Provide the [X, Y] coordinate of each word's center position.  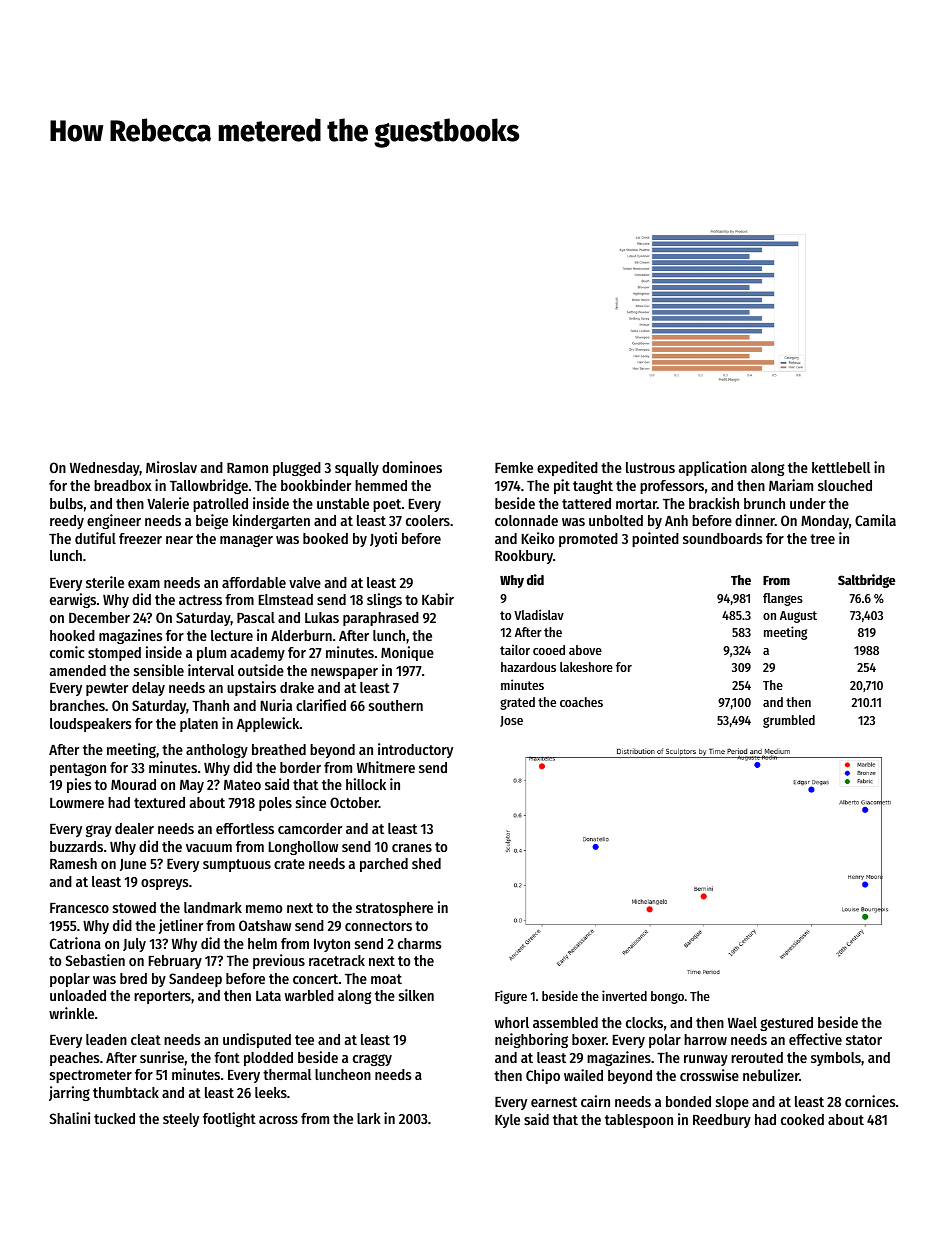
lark [369, 1118]
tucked [114, 1118]
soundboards [723, 538]
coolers [428, 520]
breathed [279, 749]
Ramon [247, 468]
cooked [802, 1119]
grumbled [789, 721]
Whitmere [386, 767]
